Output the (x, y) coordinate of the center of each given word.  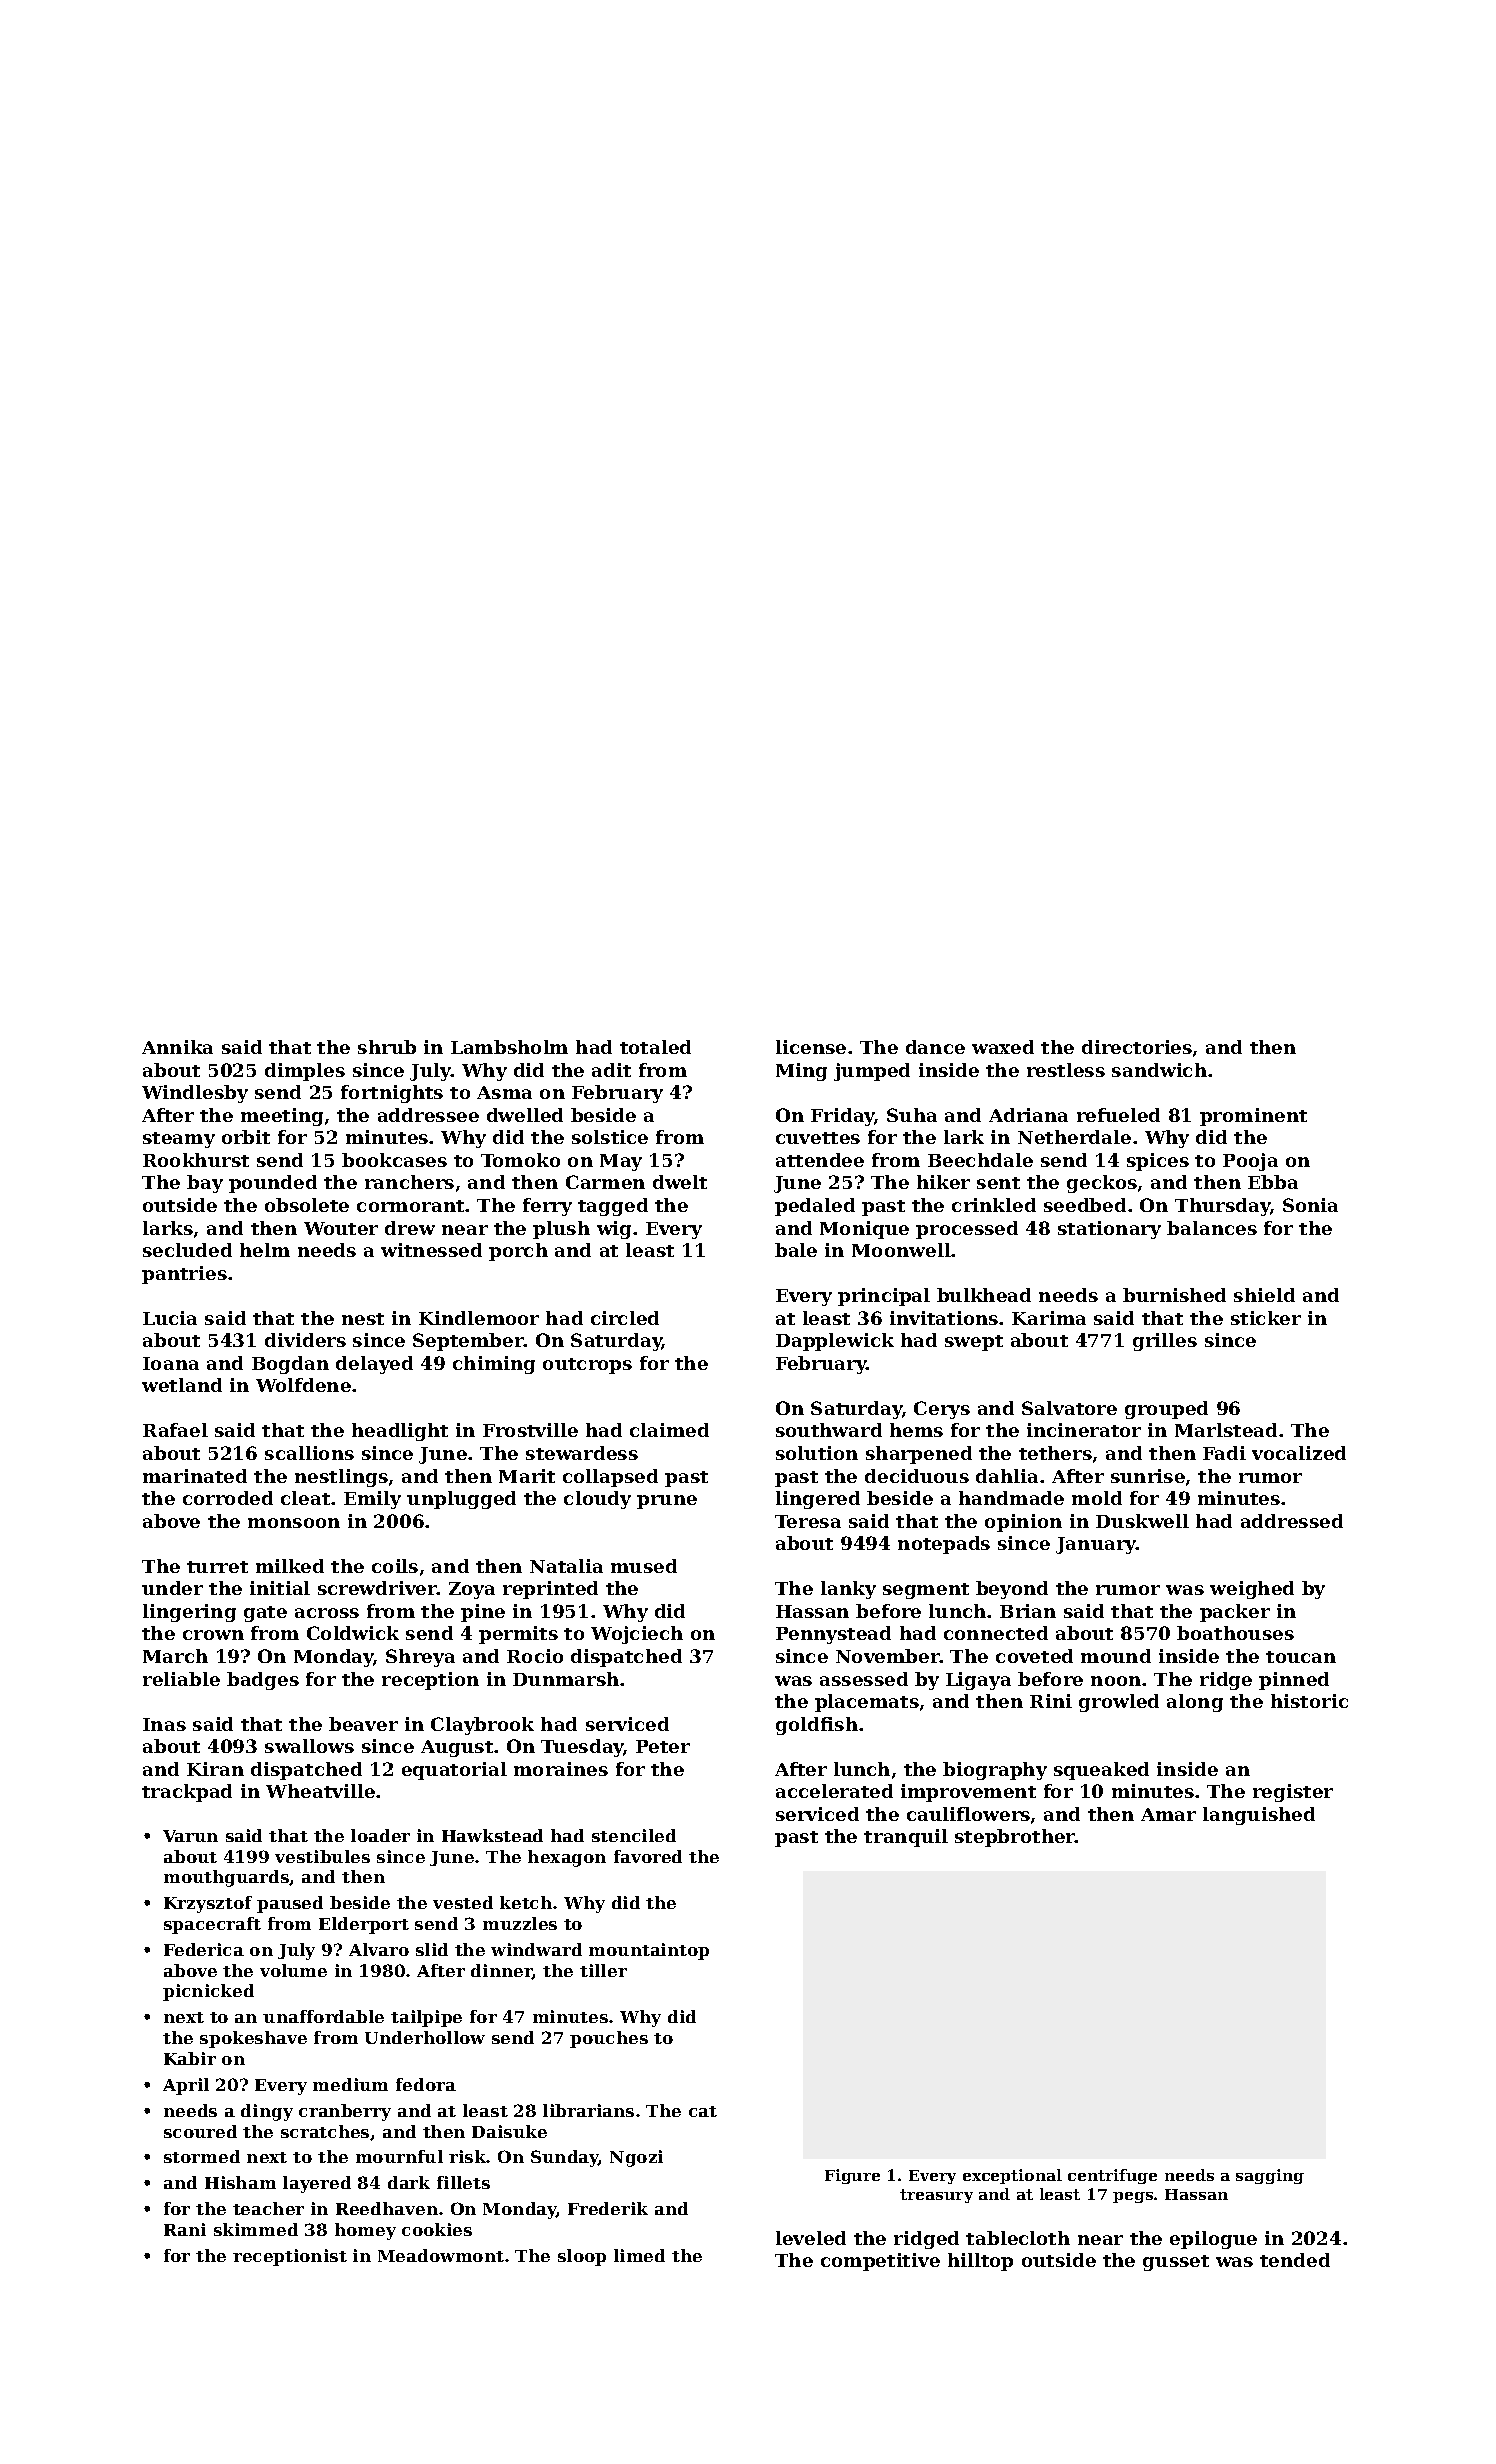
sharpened (919, 1455)
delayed (374, 1365)
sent (998, 1183)
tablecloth (1018, 2238)
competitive (880, 2262)
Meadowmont (441, 2255)
